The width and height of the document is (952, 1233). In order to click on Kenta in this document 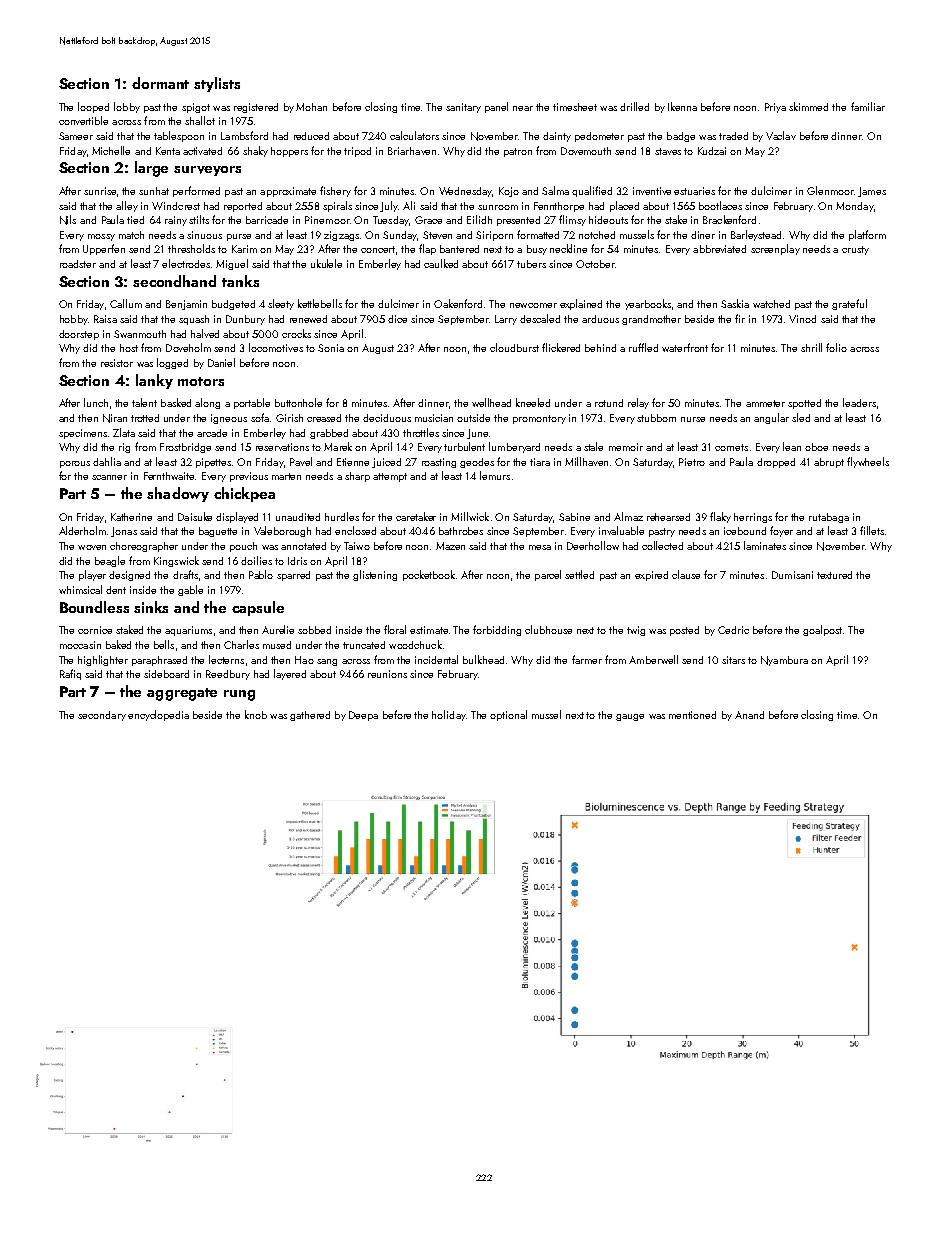, I will do `click(168, 151)`.
